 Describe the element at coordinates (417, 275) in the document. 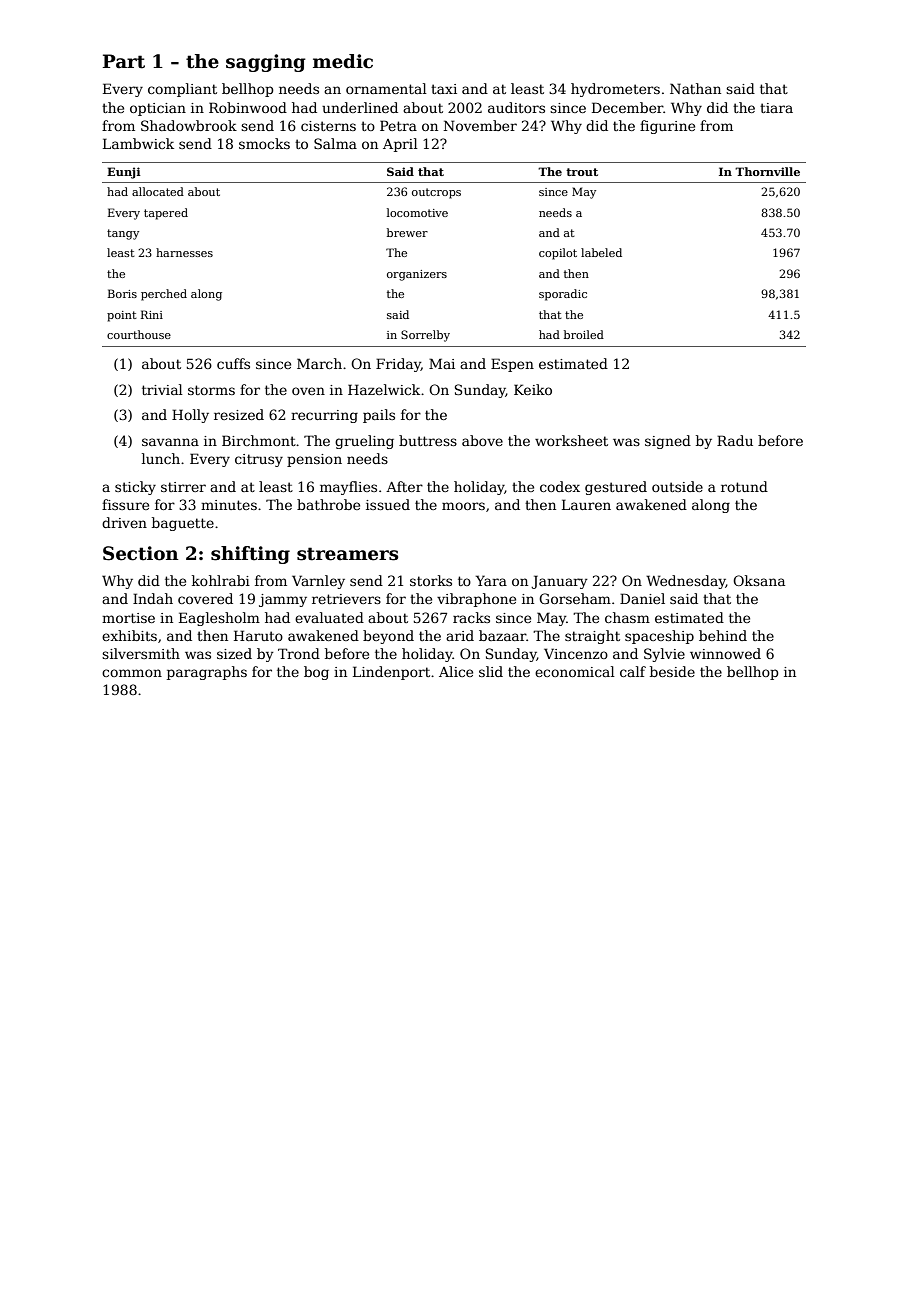

I see `organizers` at that location.
